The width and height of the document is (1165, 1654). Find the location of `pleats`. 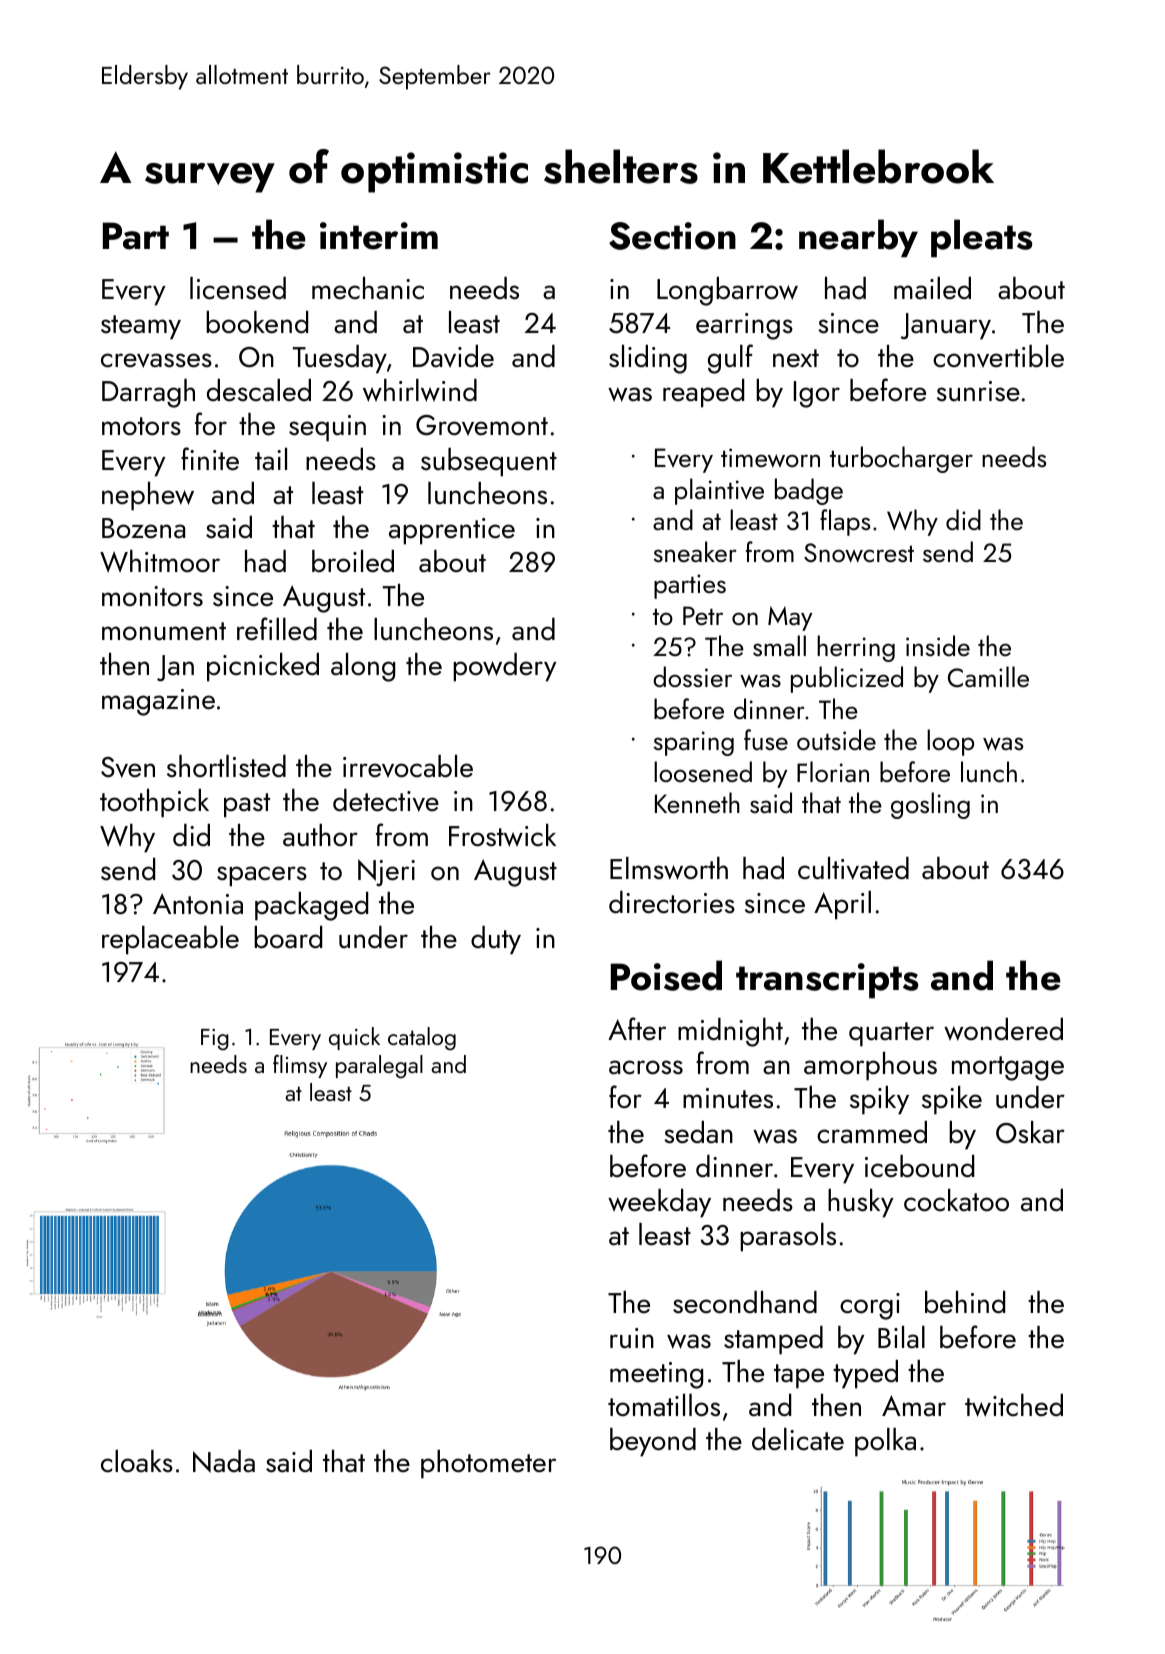

pleats is located at coordinates (981, 238).
